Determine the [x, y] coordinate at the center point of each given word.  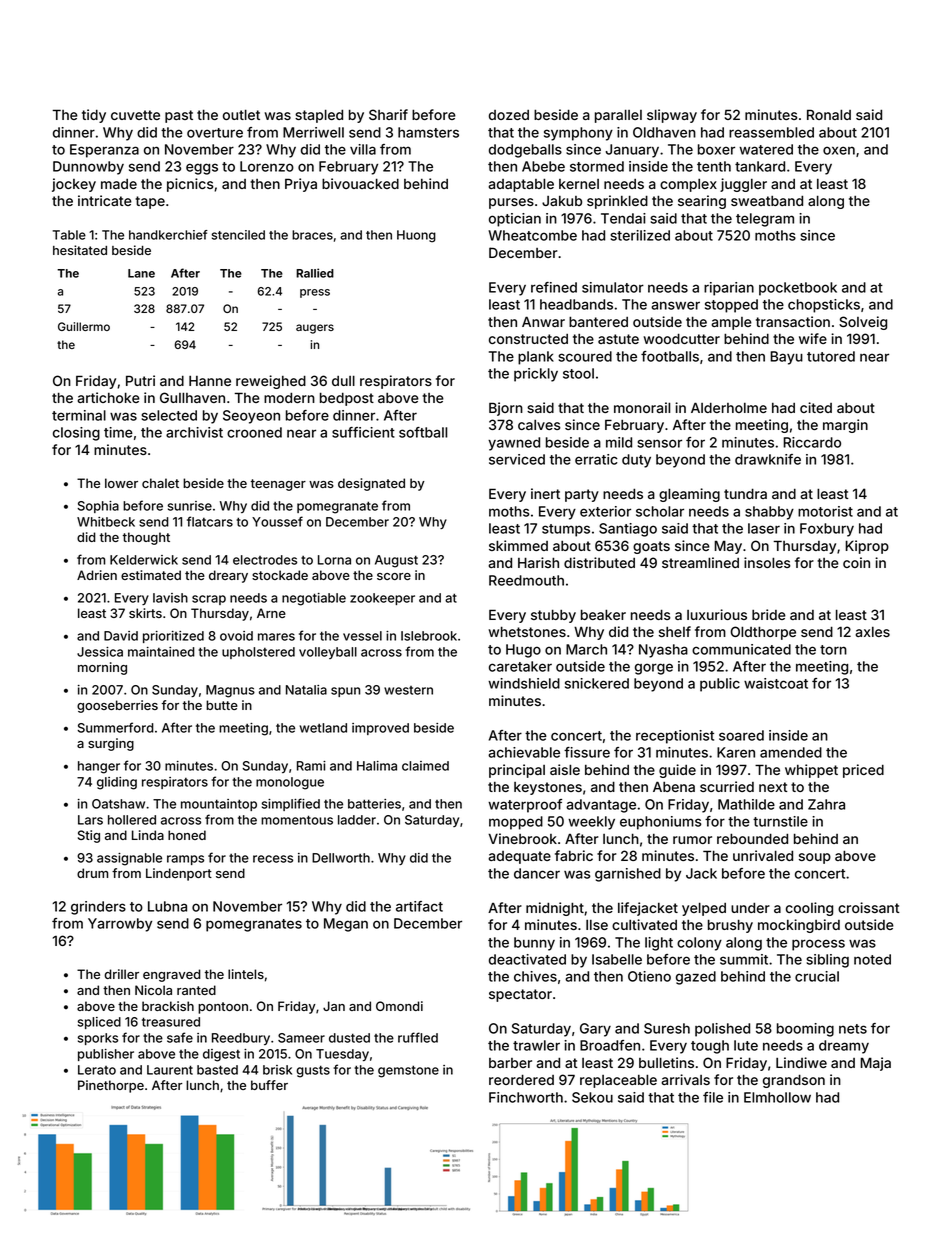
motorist [825, 511]
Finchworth [526, 1097]
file [713, 1097]
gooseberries [117, 706]
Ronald [829, 114]
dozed [509, 115]
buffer [269, 1085]
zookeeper [382, 599]
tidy [94, 116]
